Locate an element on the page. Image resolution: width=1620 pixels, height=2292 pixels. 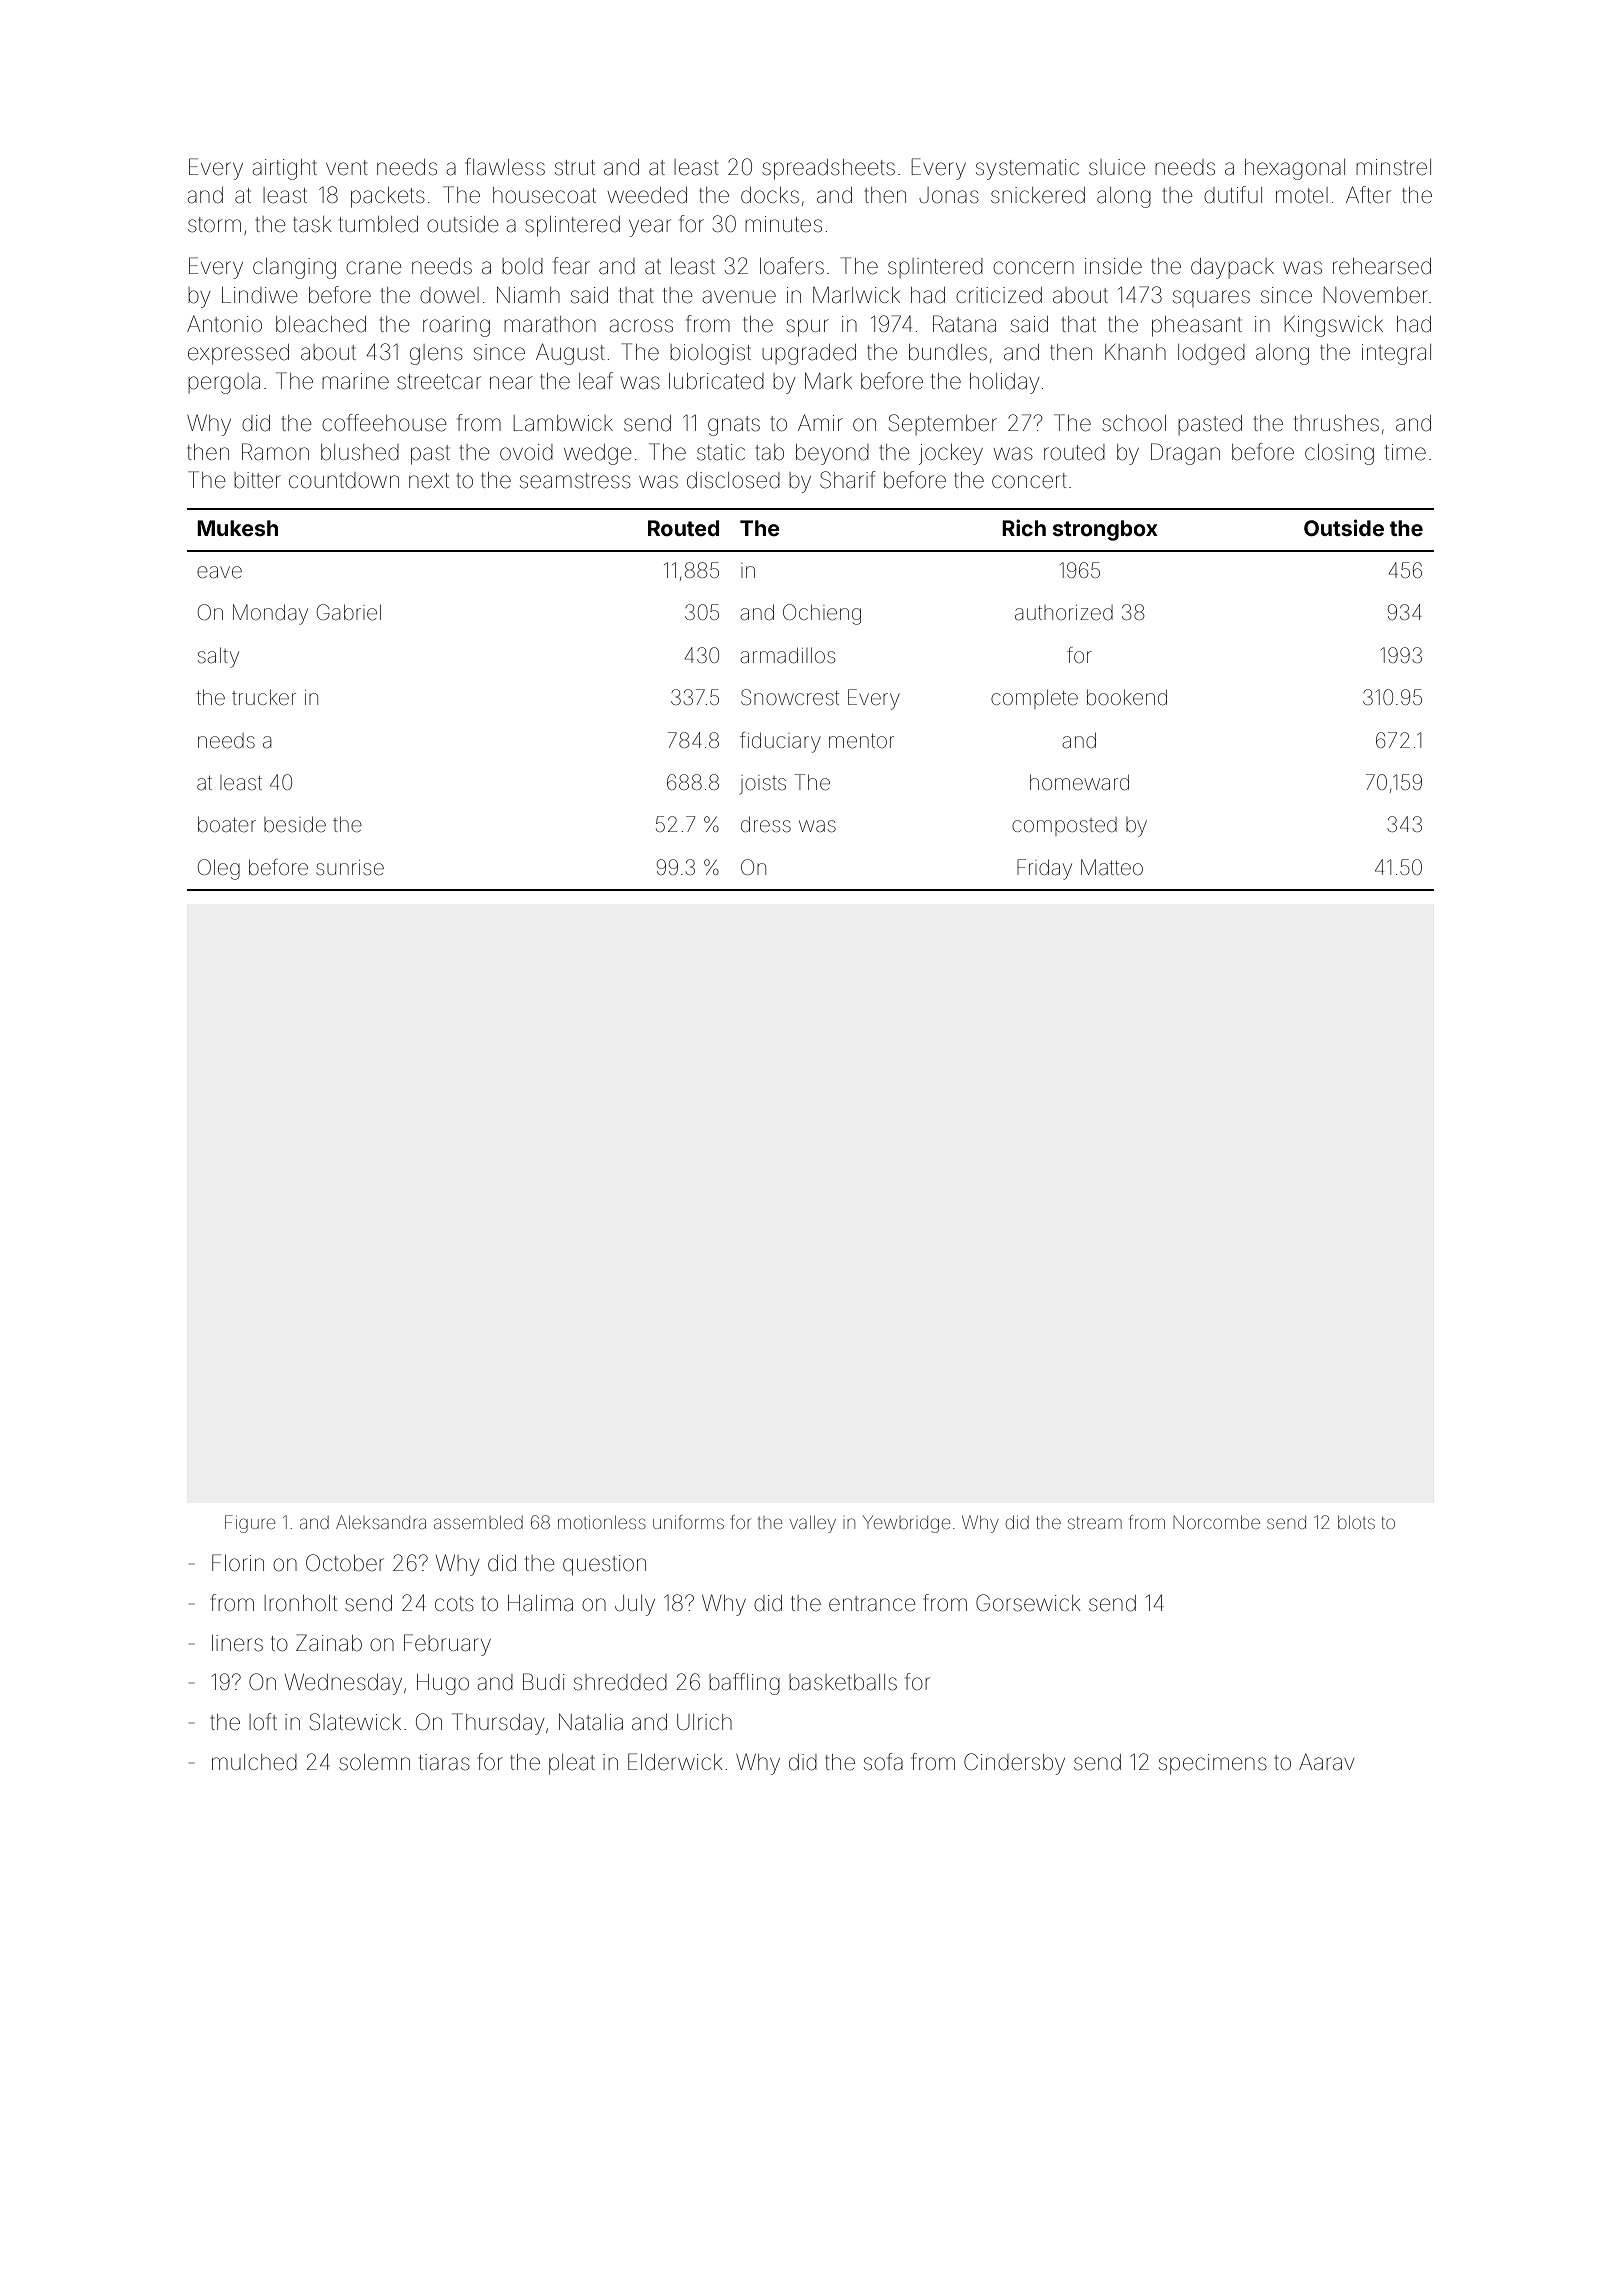
bookend is located at coordinates (1127, 698).
